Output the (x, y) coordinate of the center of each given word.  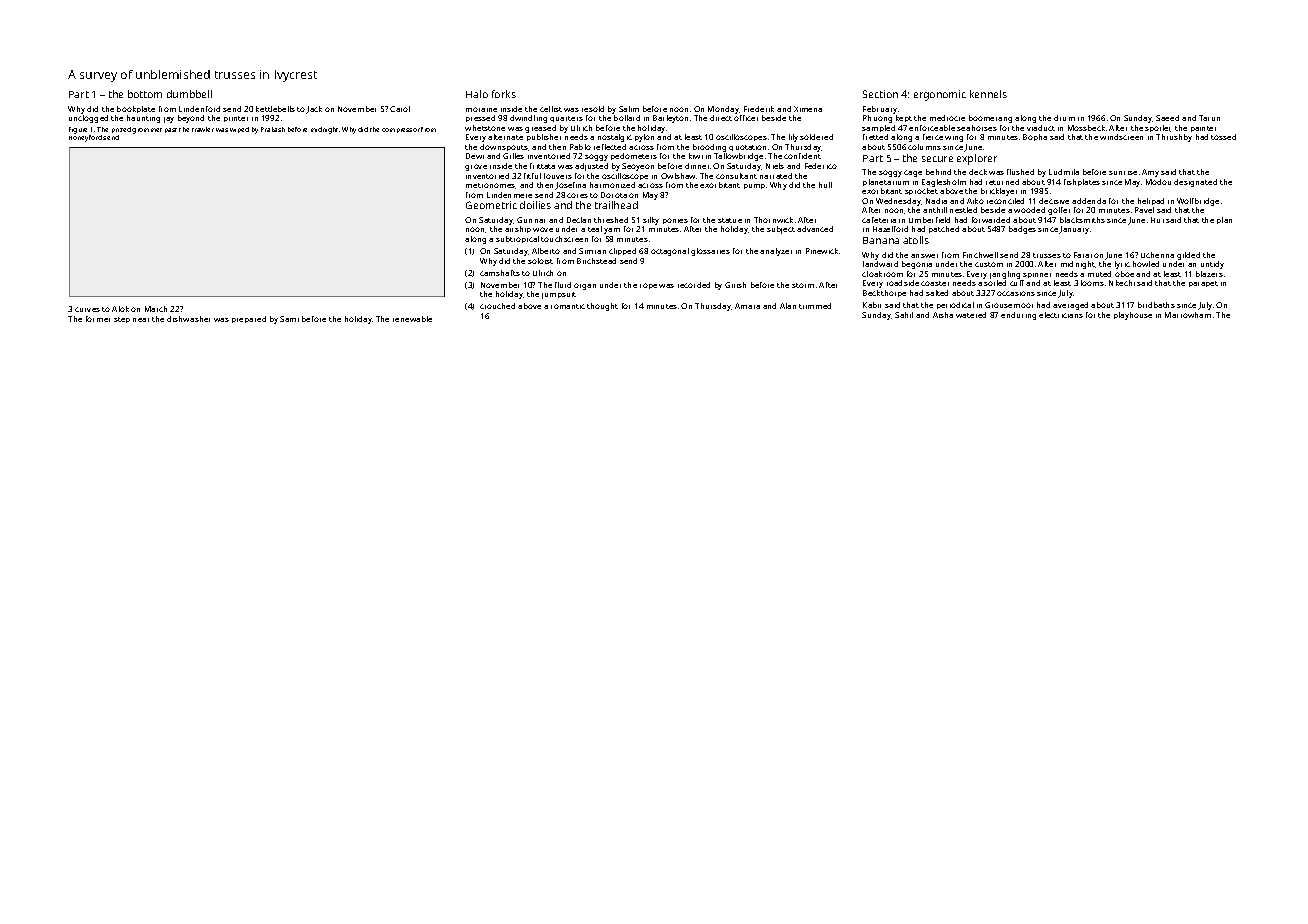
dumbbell (189, 94)
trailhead (616, 205)
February (880, 110)
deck (978, 172)
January (1074, 230)
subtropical (517, 239)
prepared (249, 319)
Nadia (936, 201)
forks (504, 94)
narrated (776, 176)
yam (612, 231)
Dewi (475, 156)
